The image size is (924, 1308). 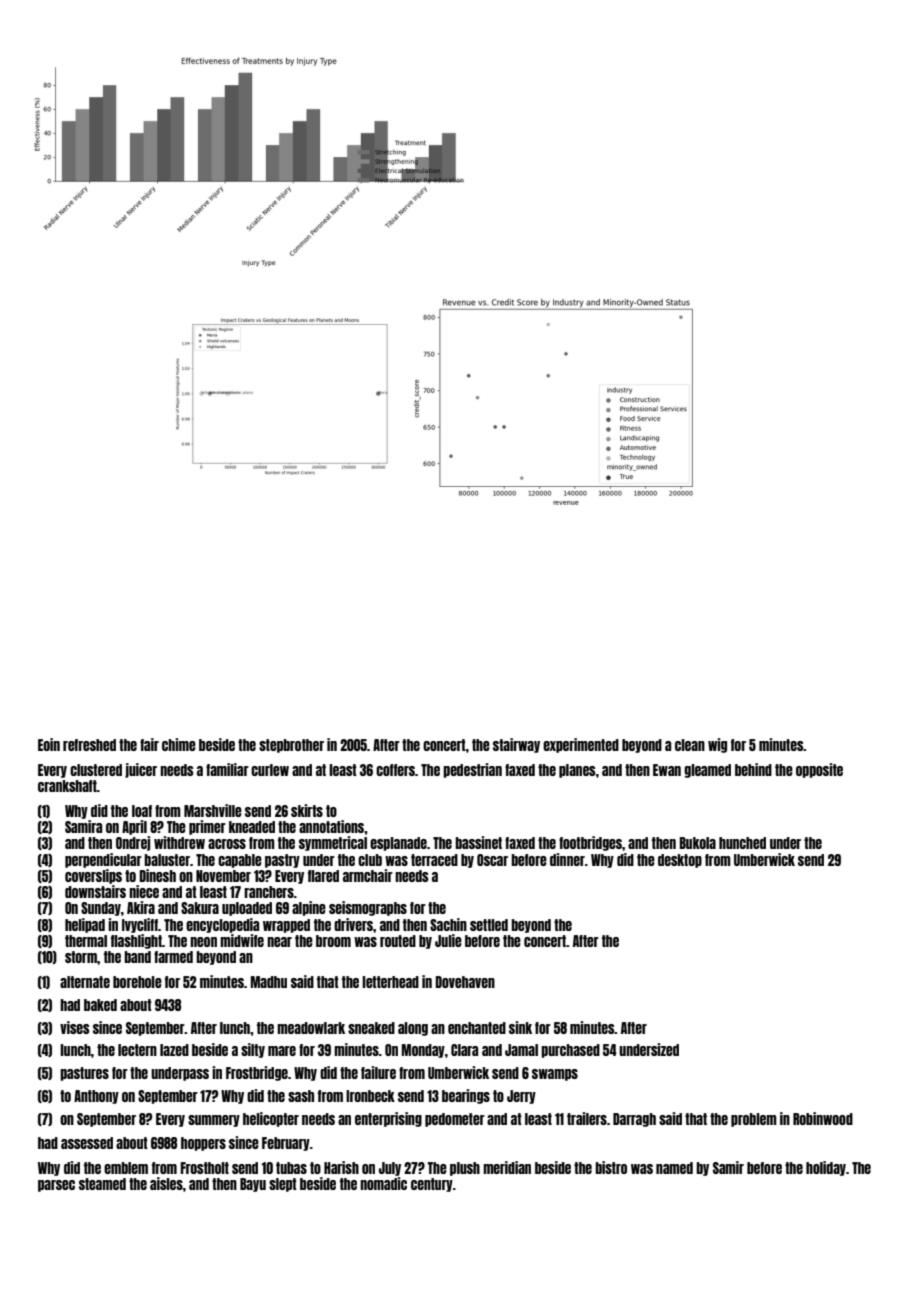 What do you see at coordinates (520, 1027) in the document?
I see `sink` at bounding box center [520, 1027].
